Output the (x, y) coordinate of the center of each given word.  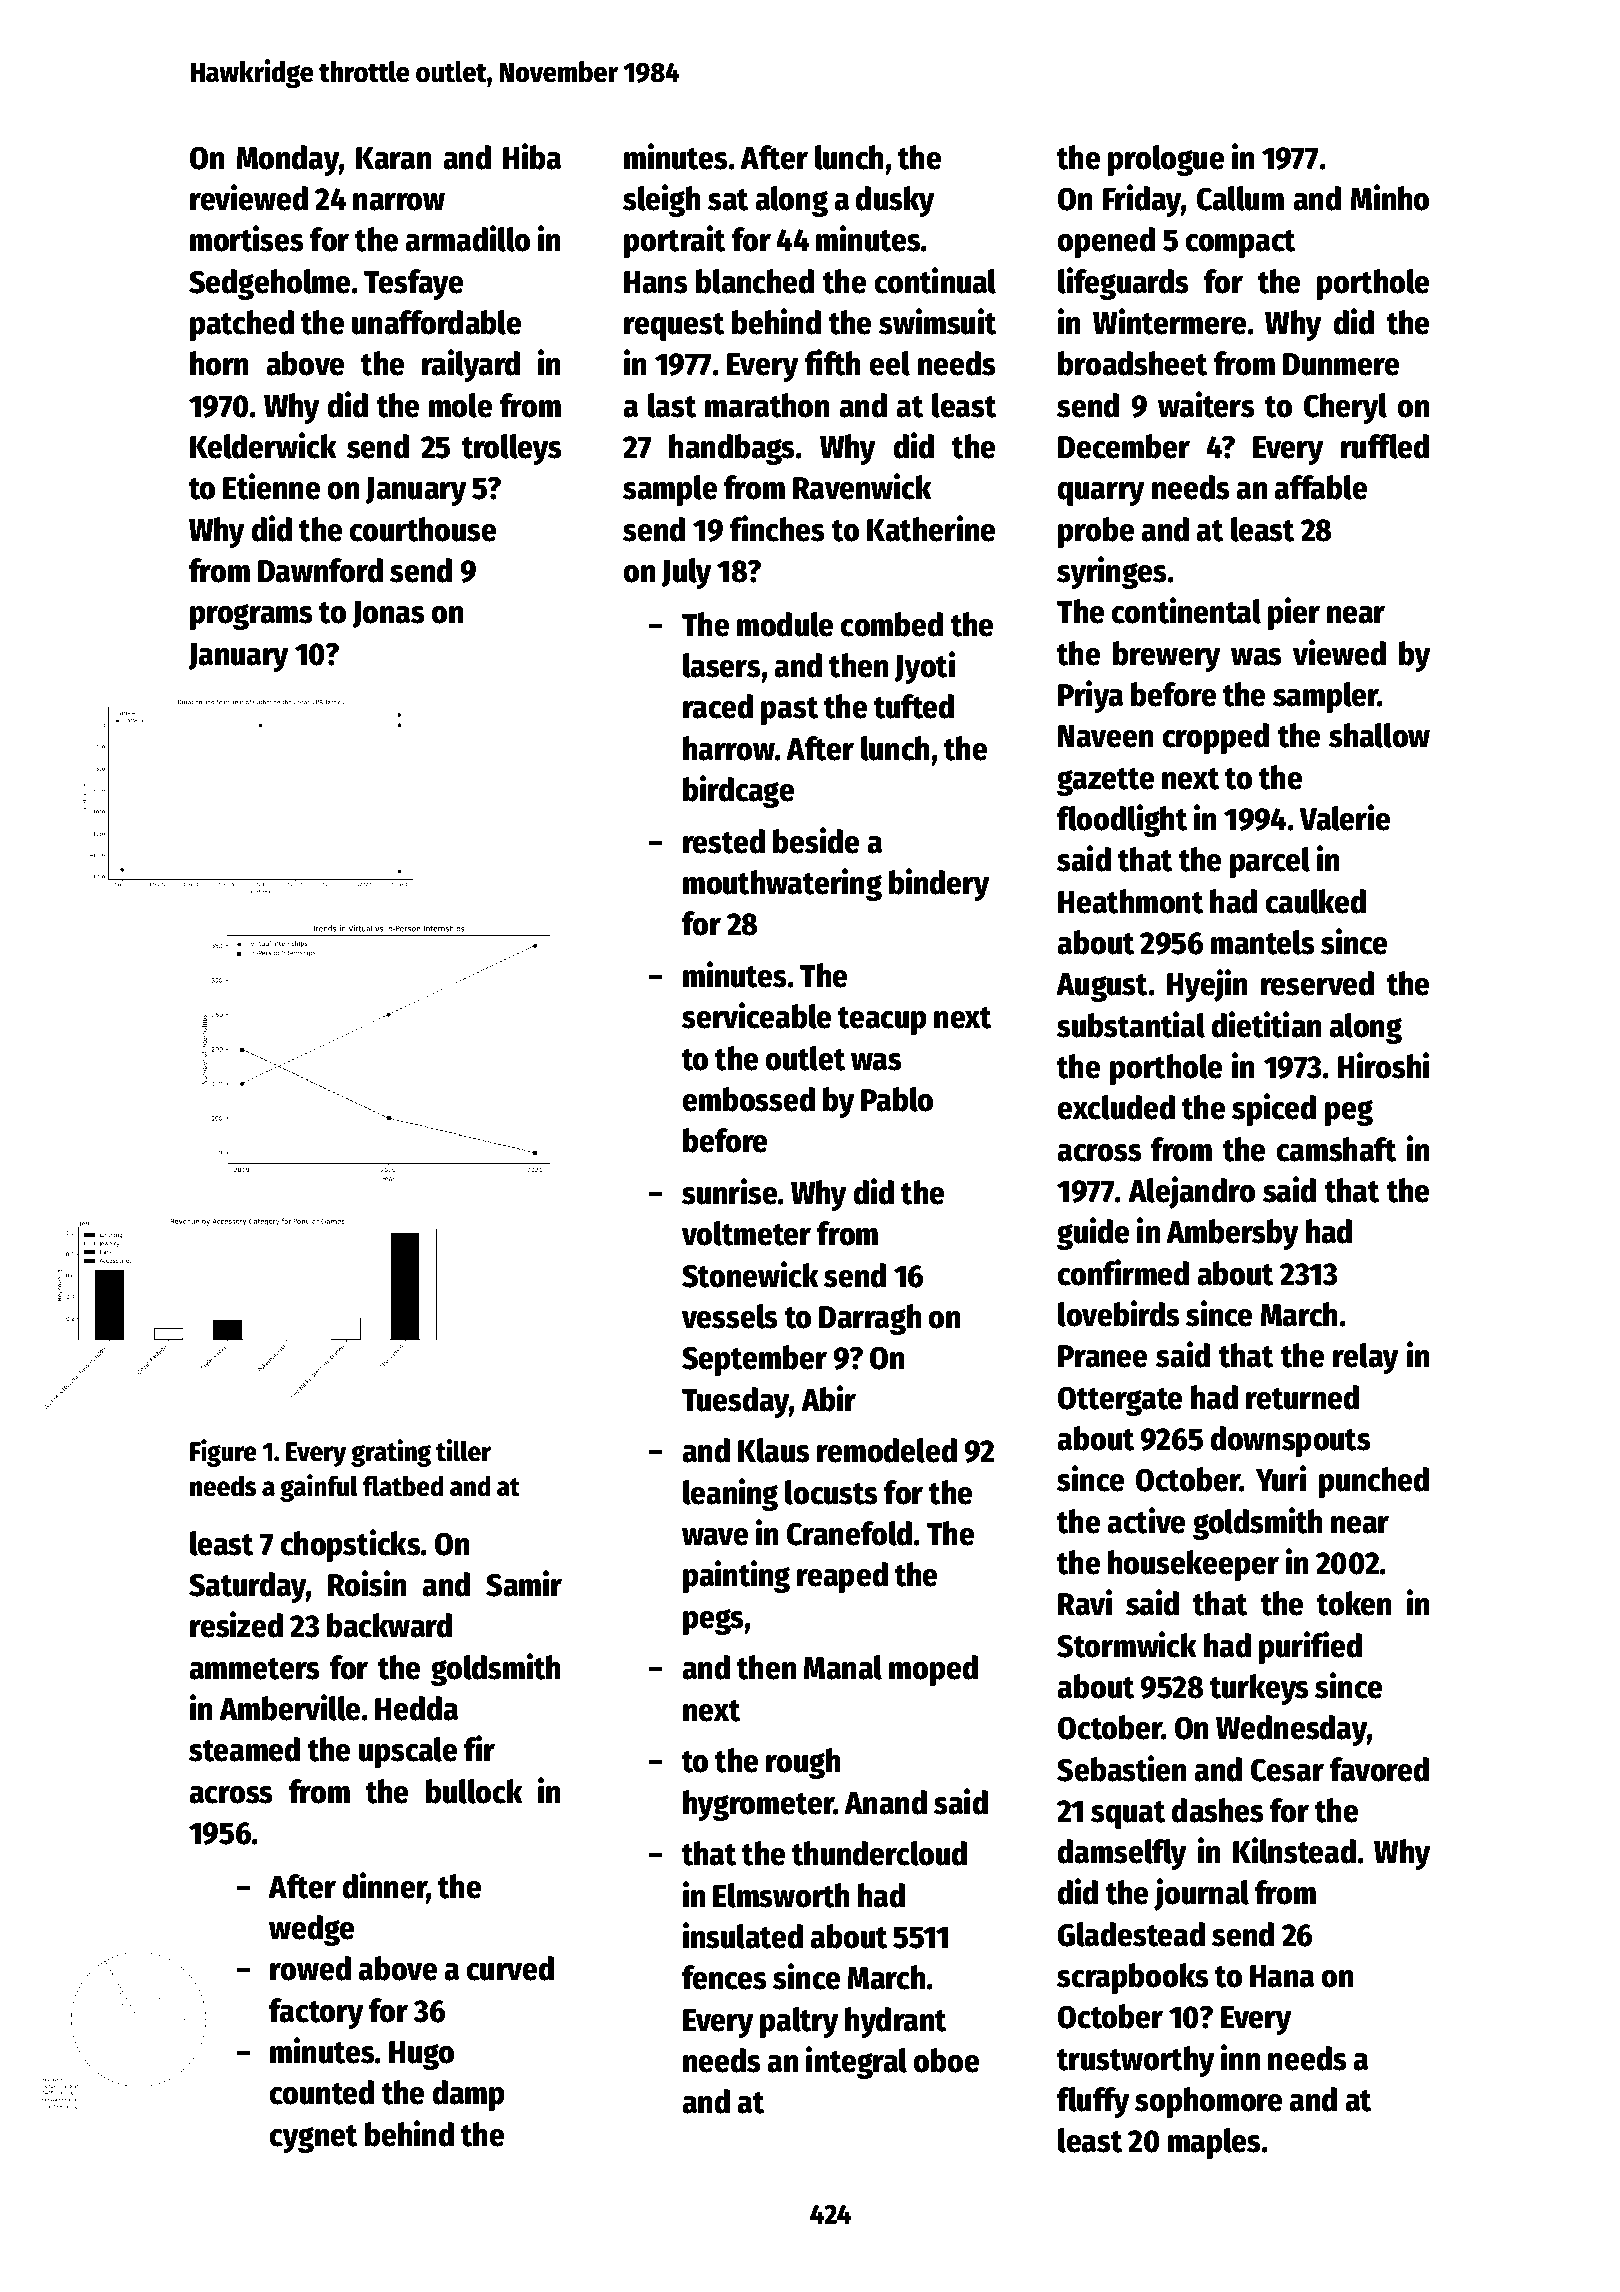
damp (469, 2095)
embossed (748, 1099)
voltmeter (746, 1233)
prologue (1166, 160)
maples (1215, 2143)
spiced (1274, 1109)
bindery (939, 884)
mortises (247, 238)
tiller (463, 1450)
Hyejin (1207, 985)
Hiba (532, 156)
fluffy (1093, 2102)
